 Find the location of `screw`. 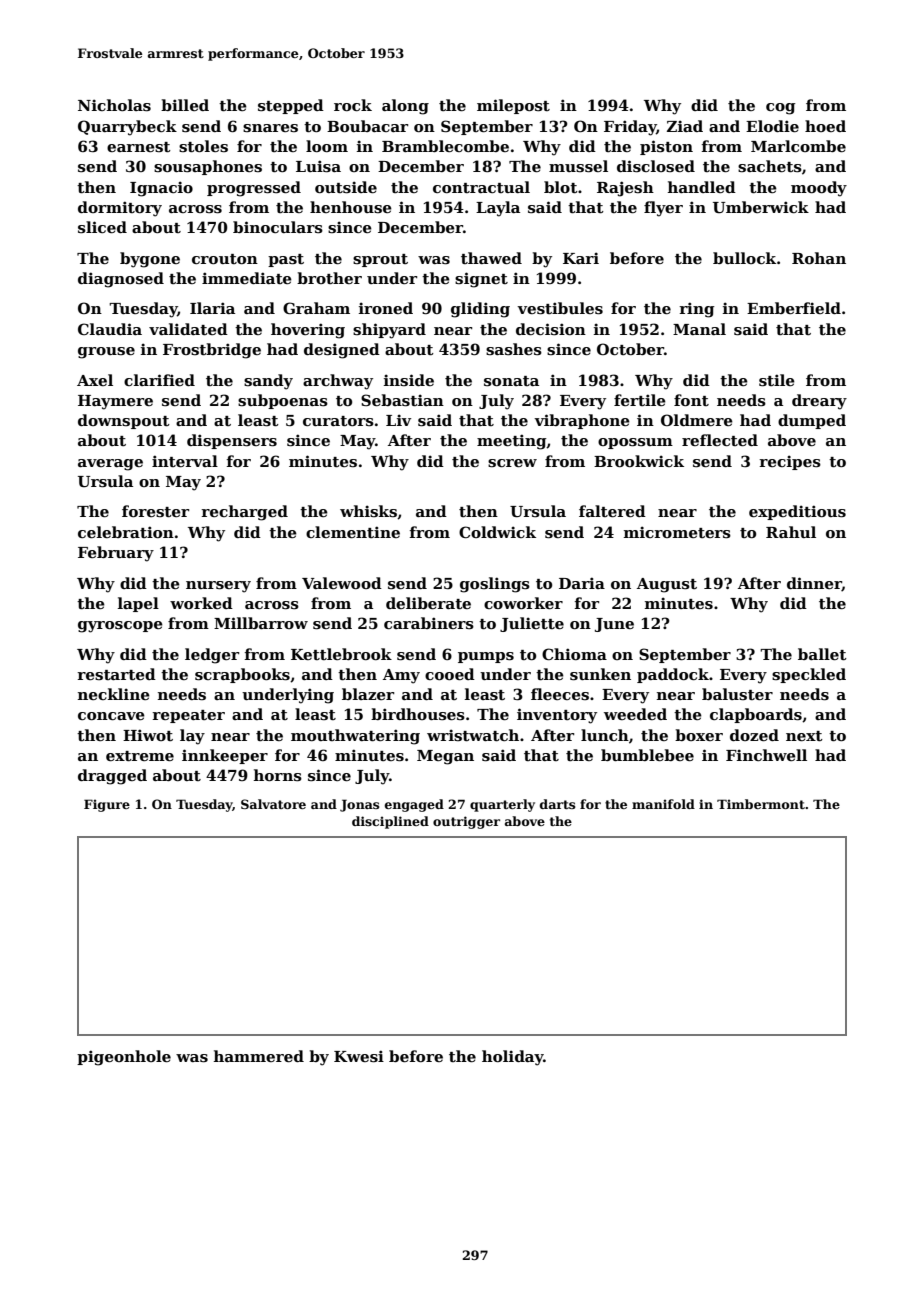

screw is located at coordinates (512, 463).
